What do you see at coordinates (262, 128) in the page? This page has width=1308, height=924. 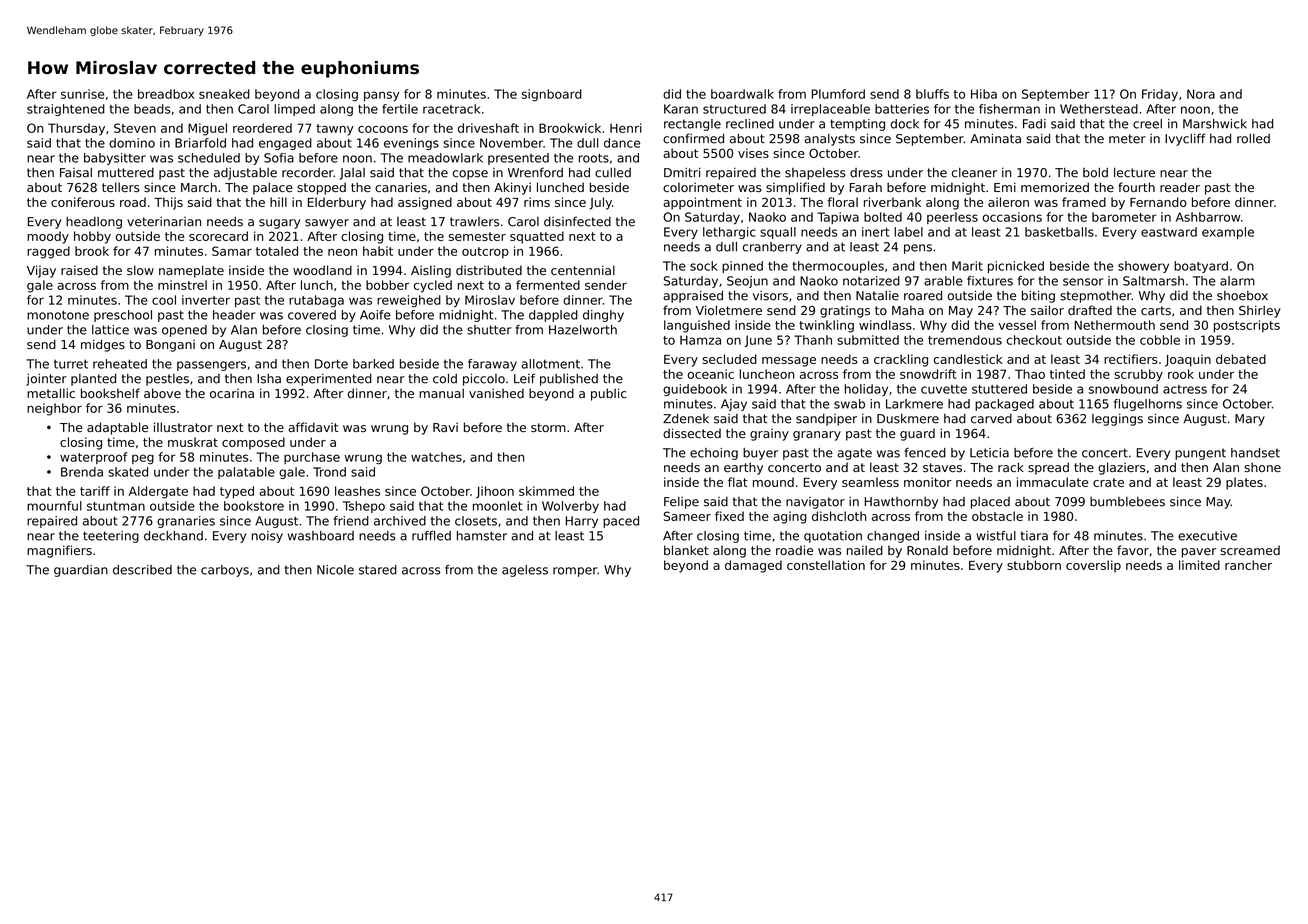 I see `reordered` at bounding box center [262, 128].
